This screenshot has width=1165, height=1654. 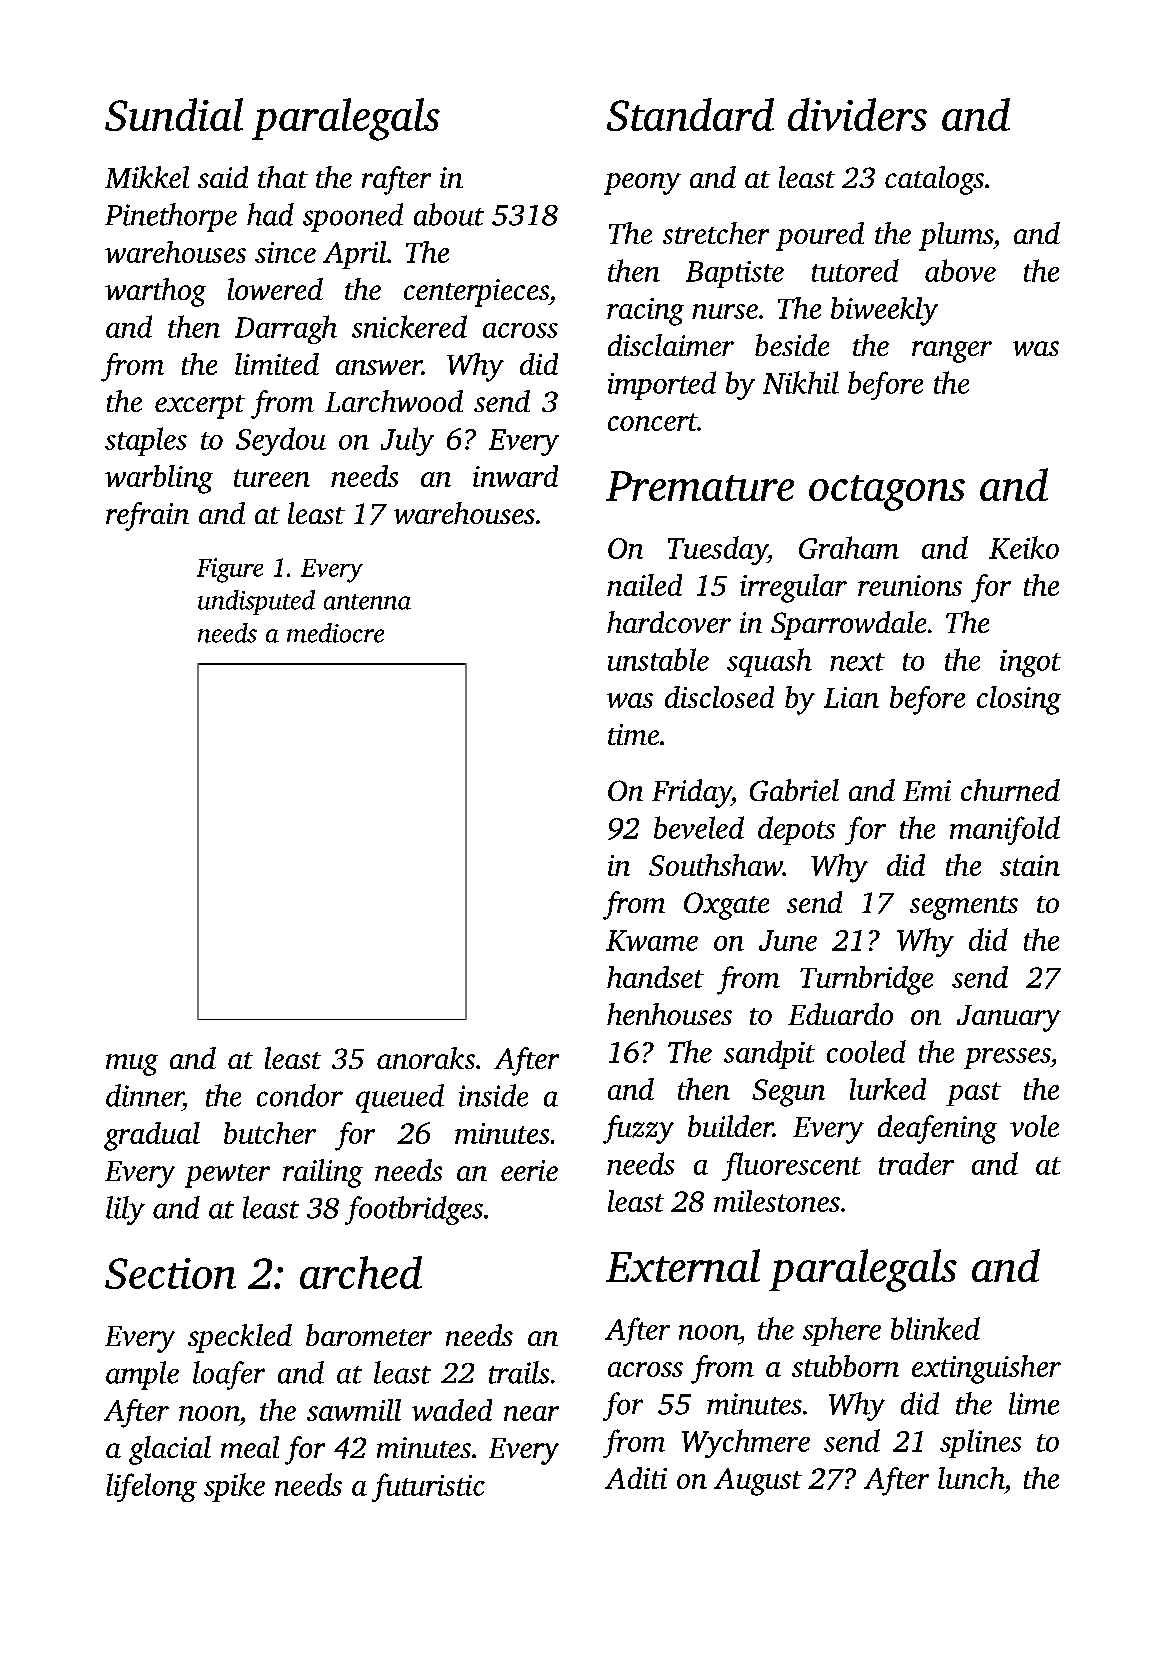 What do you see at coordinates (655, 977) in the screenshot?
I see `handset` at bounding box center [655, 977].
